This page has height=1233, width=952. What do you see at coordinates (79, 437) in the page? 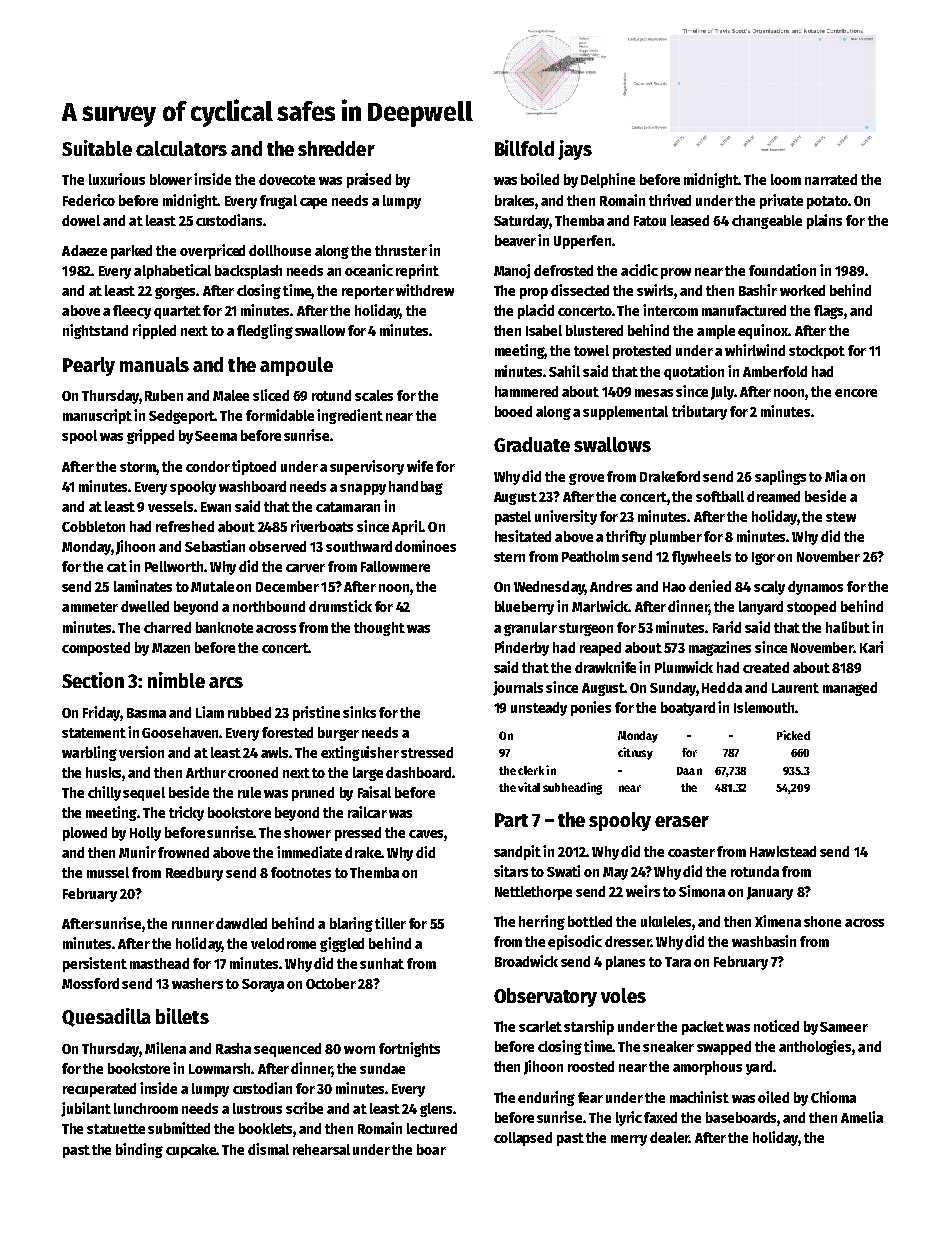
I see `spool` at bounding box center [79, 437].
